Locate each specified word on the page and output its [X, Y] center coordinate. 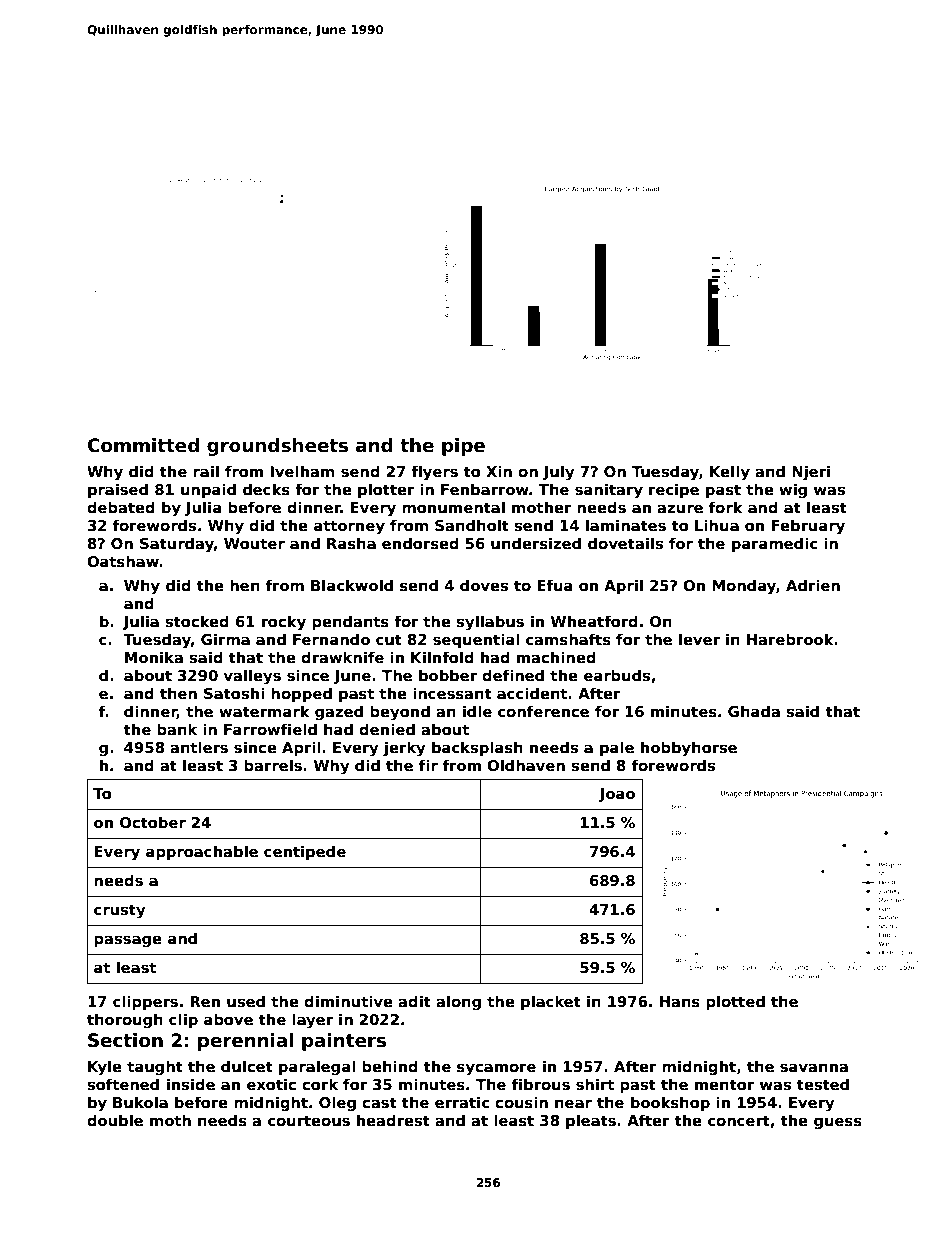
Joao [617, 795]
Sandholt [472, 525]
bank [177, 729]
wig [793, 490]
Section [125, 1040]
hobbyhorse [689, 748]
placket [551, 1002]
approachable [202, 852]
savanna [814, 1067]
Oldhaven [526, 765]
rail [206, 471]
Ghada [754, 711]
